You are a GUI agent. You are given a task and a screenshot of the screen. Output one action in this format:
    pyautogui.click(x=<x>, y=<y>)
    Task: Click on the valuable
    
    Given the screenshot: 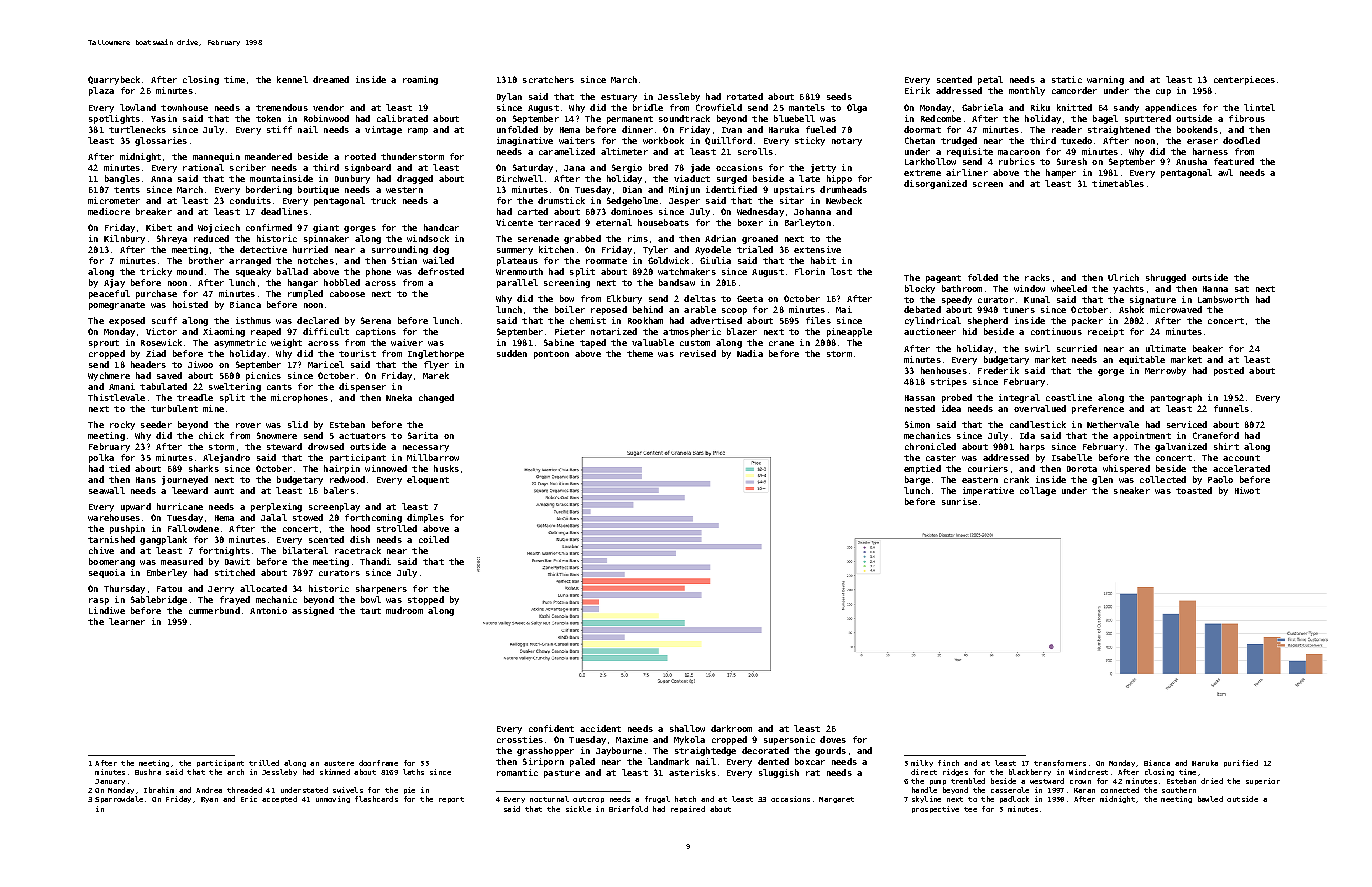 What is the action you would take?
    pyautogui.click(x=653, y=342)
